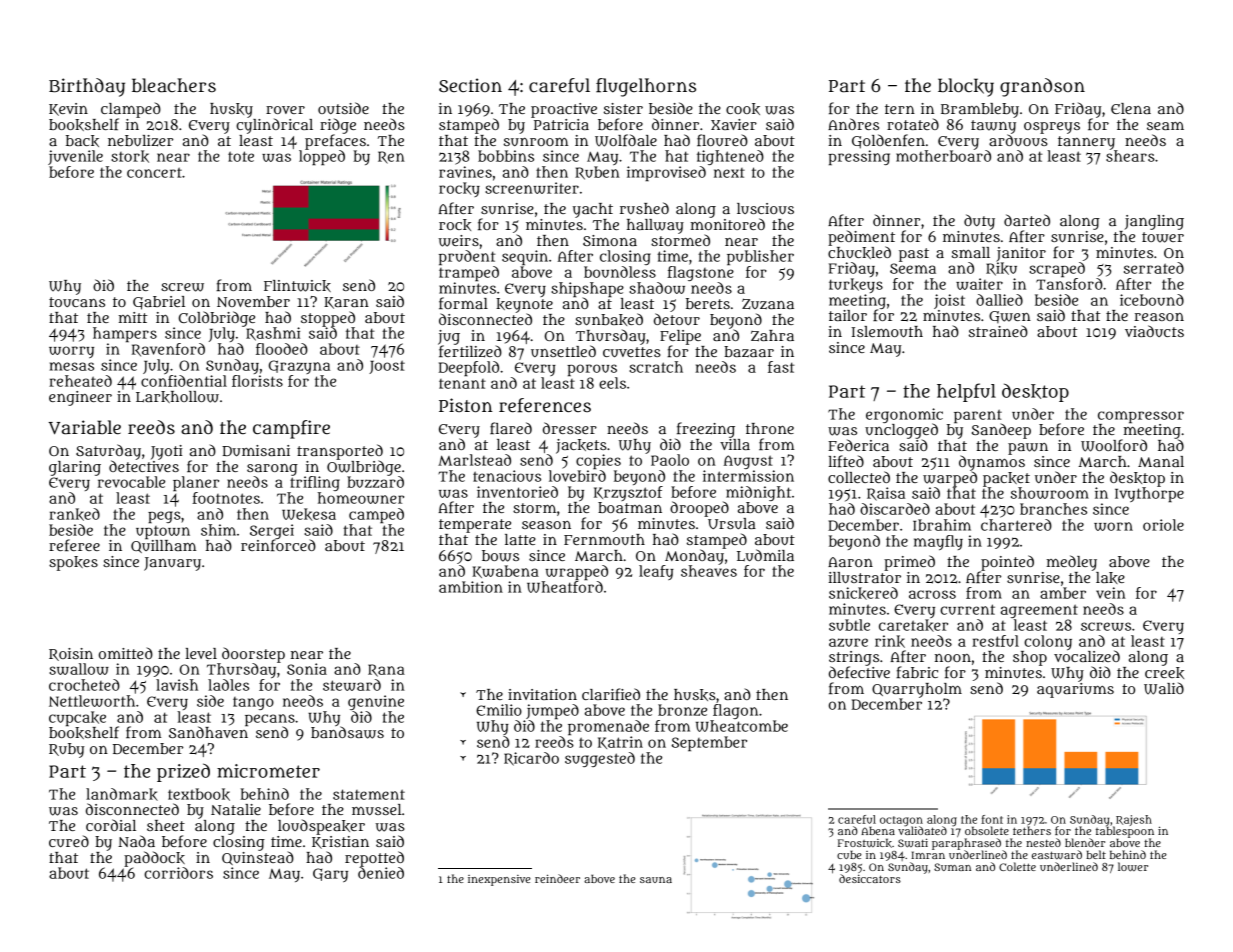 The height and width of the page is (952, 1233). Describe the element at coordinates (628, 493) in the page. I see `Krzysztof` at that location.
